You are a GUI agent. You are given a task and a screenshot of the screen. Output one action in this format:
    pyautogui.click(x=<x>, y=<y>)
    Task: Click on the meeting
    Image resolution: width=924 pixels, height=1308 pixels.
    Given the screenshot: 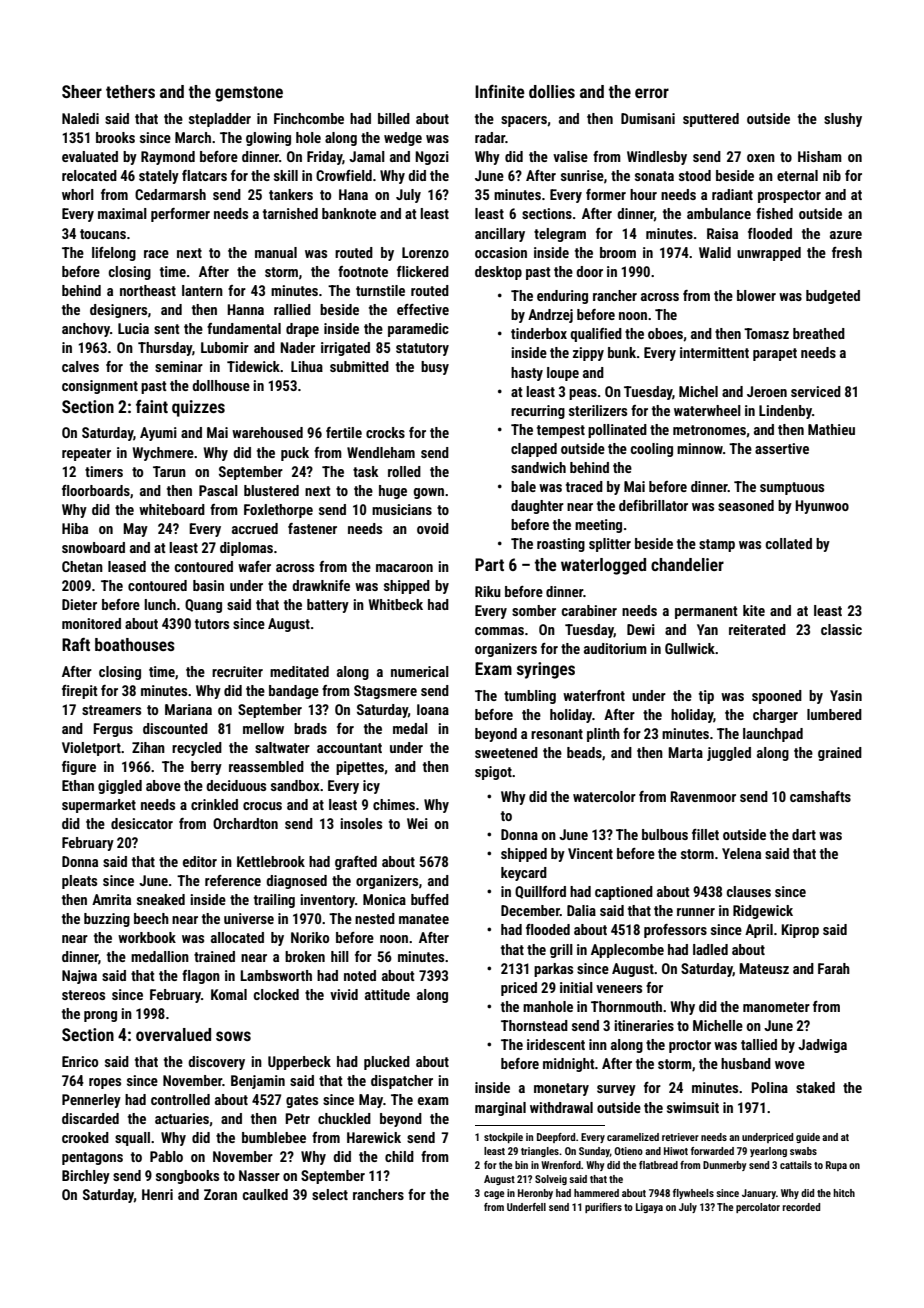 What is the action you would take?
    pyautogui.click(x=598, y=526)
